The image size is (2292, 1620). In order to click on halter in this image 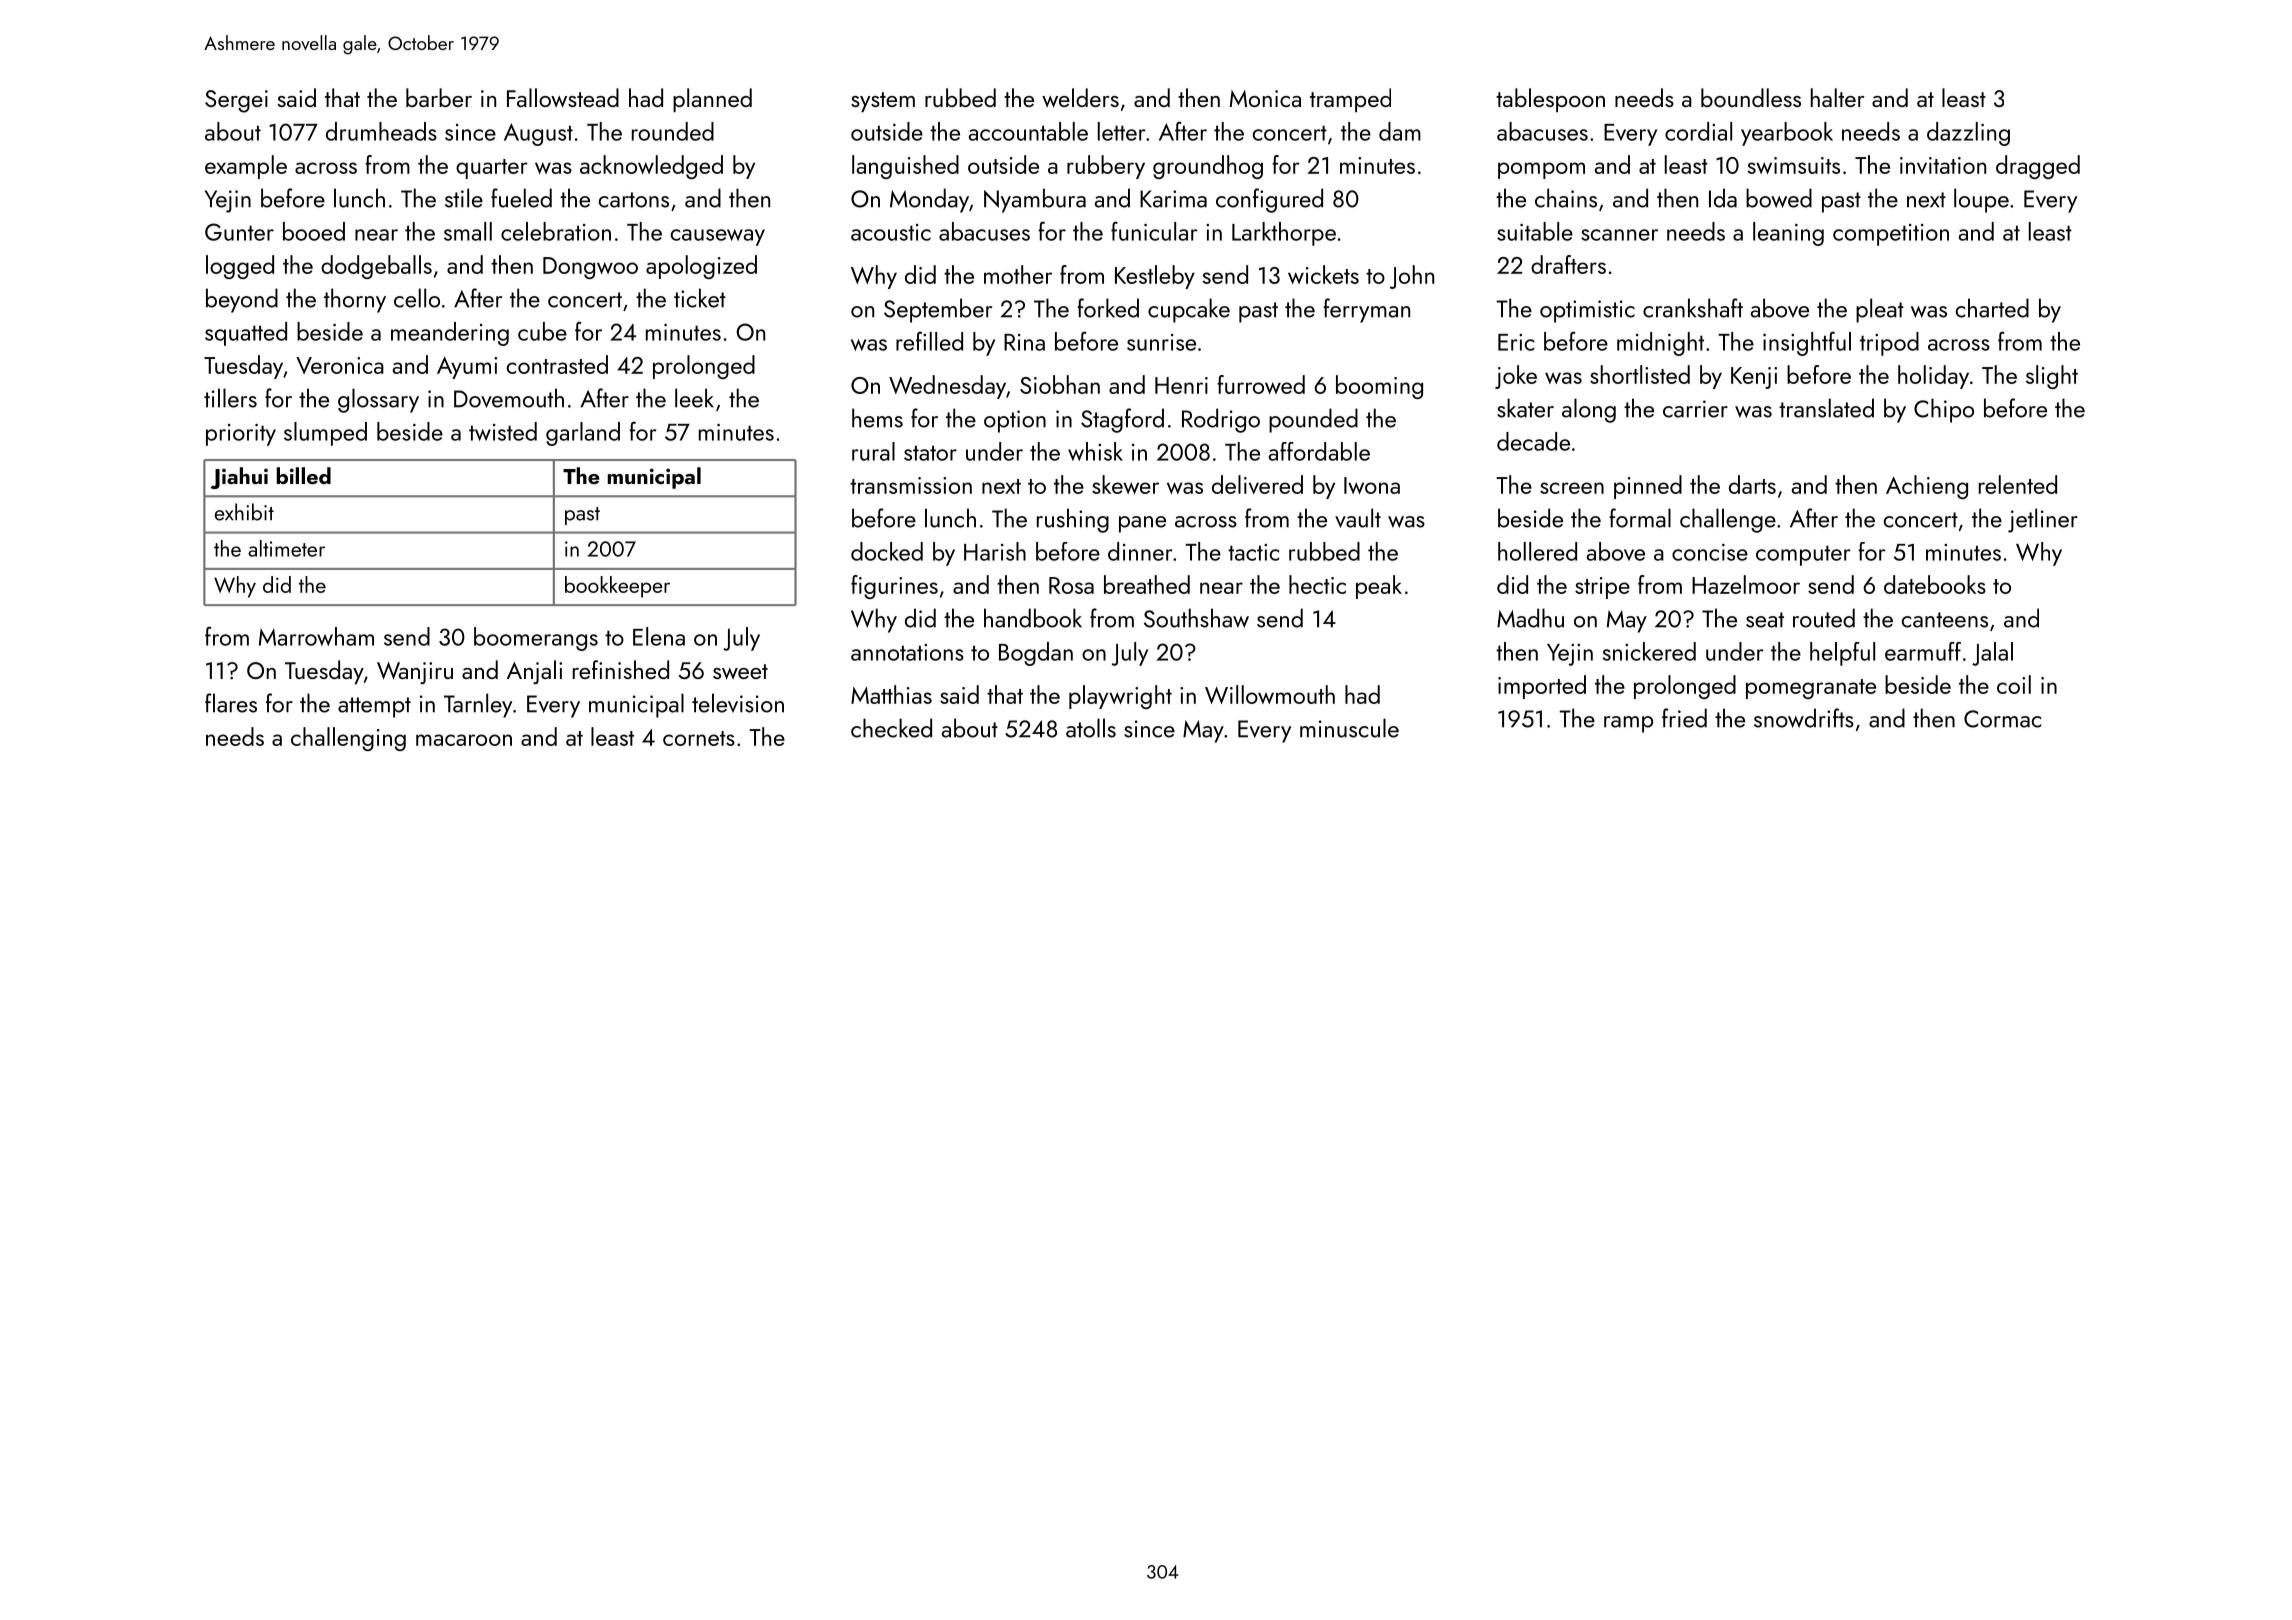, I will do `click(1838, 97)`.
